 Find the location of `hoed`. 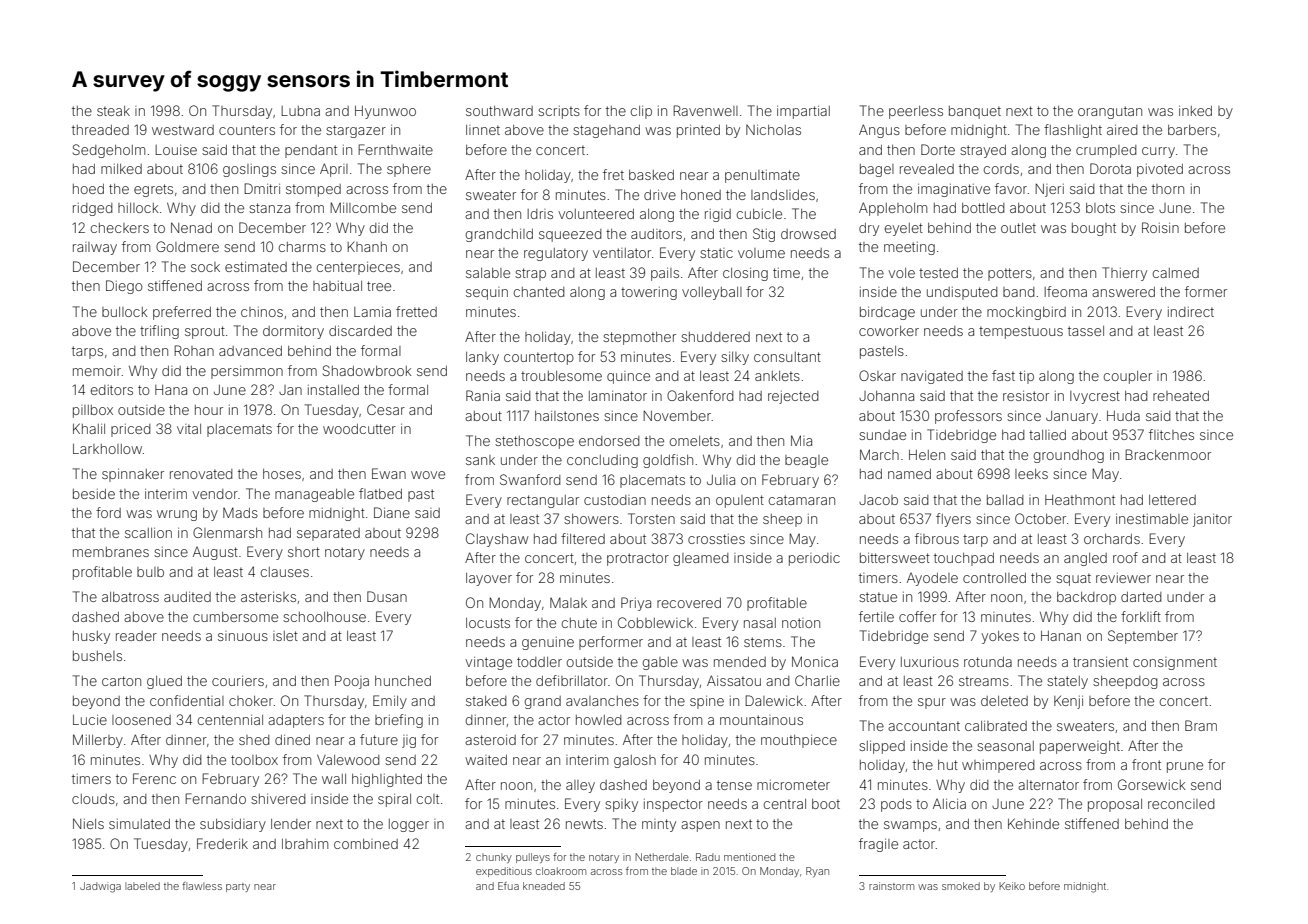

hoed is located at coordinates (88, 189).
